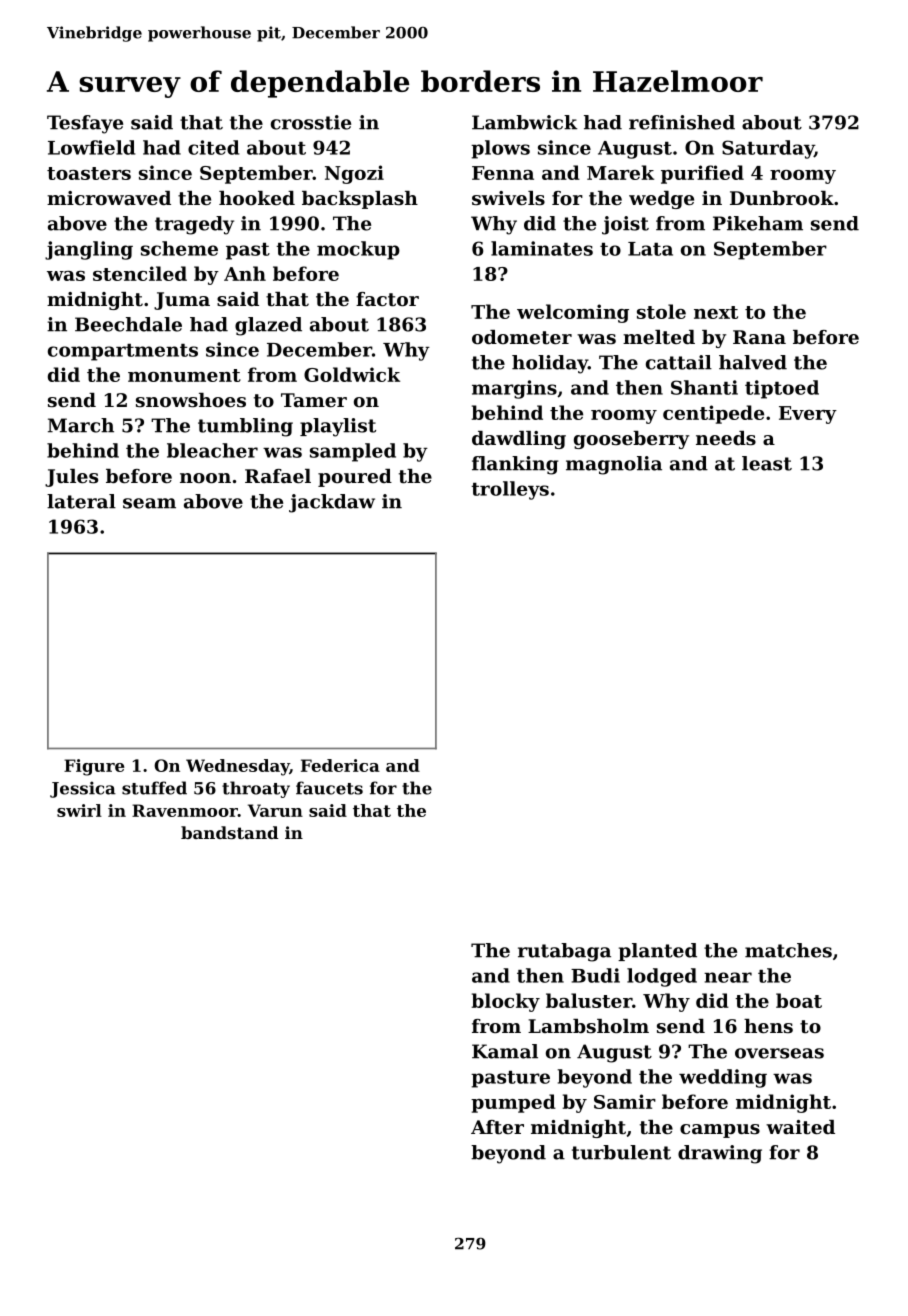 The height and width of the screenshot is (1316, 908). What do you see at coordinates (238, 767) in the screenshot?
I see `Wednesday` at bounding box center [238, 767].
